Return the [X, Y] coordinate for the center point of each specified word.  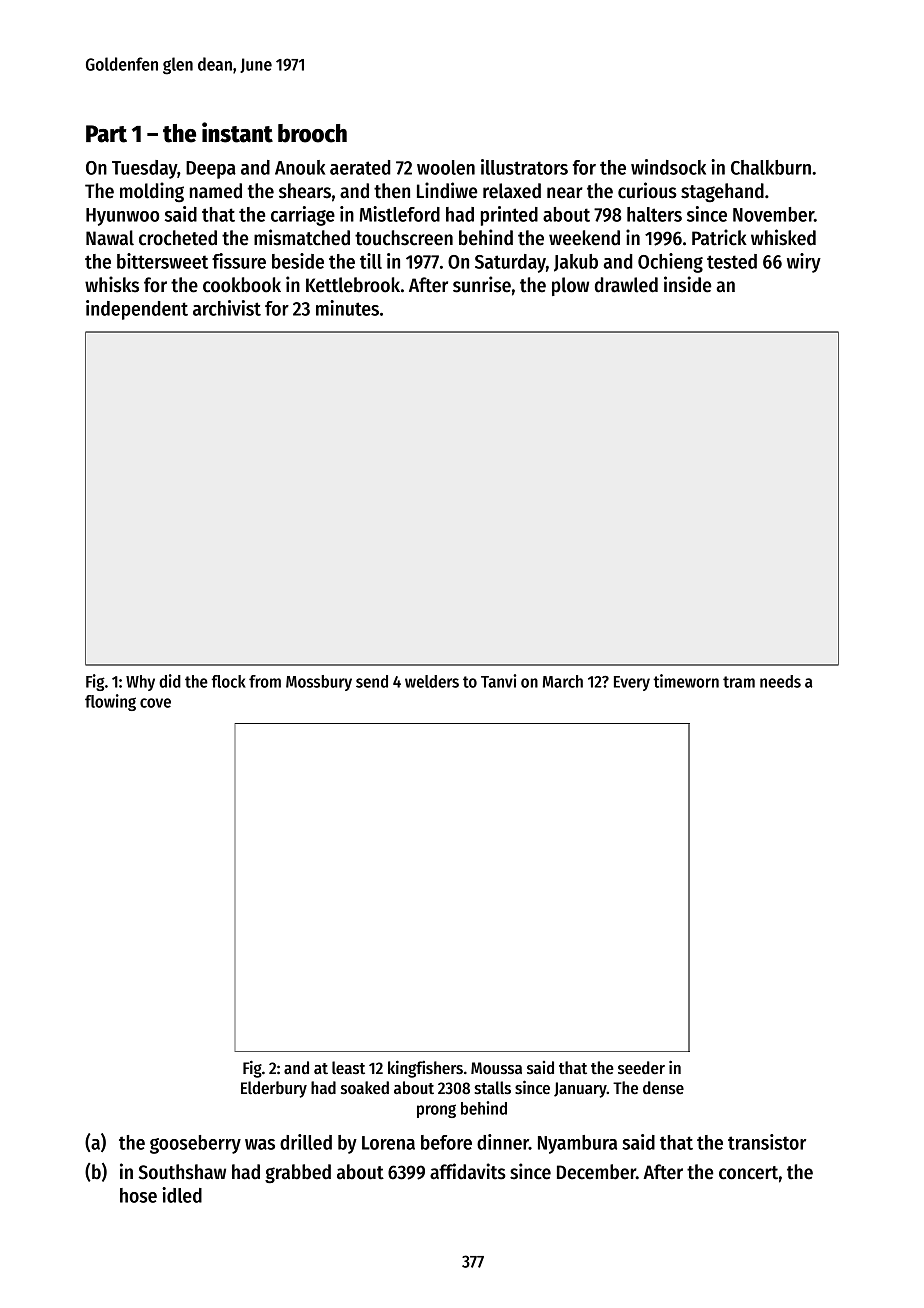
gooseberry [195, 1144]
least [348, 1068]
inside [688, 284]
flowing [110, 702]
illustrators [524, 167]
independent [137, 310]
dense [663, 1087]
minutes [347, 308]
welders [432, 681]
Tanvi [499, 681]
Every [632, 683]
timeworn [686, 681]
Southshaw [182, 1172]
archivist [227, 308]
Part [106, 134]
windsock [668, 167]
